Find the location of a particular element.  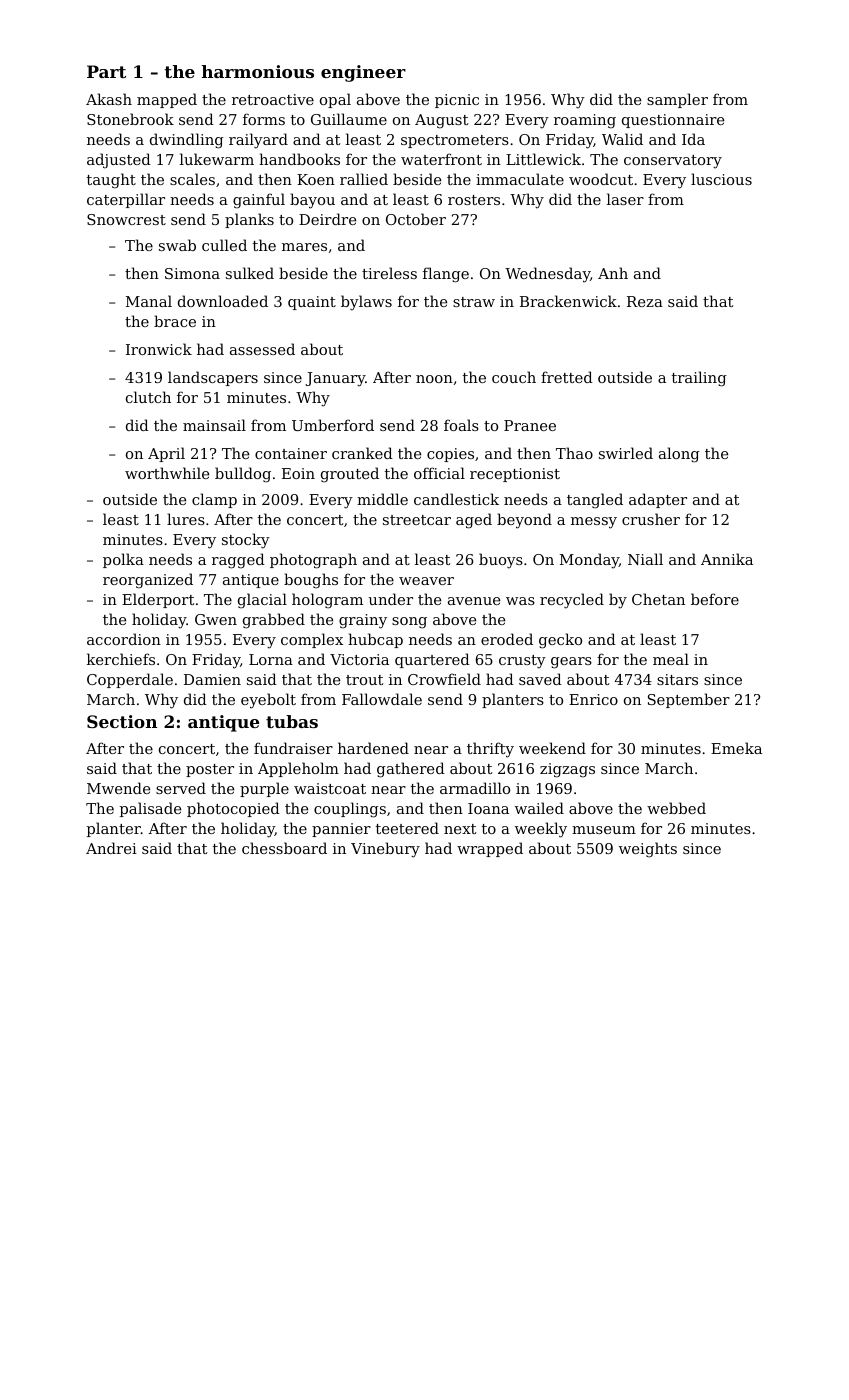

avenue is located at coordinates (474, 601).
